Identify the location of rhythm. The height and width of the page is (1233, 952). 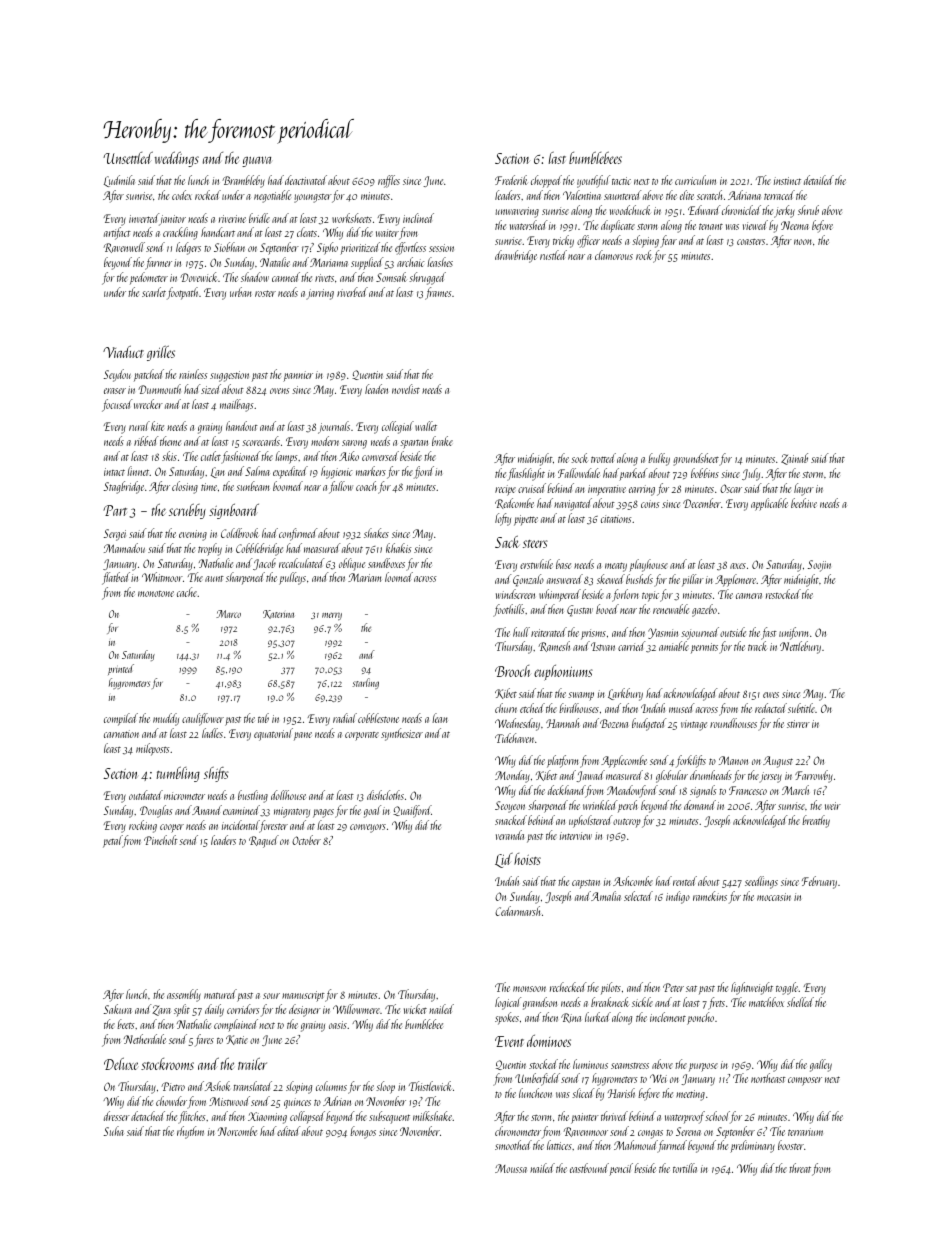
(190, 1132).
